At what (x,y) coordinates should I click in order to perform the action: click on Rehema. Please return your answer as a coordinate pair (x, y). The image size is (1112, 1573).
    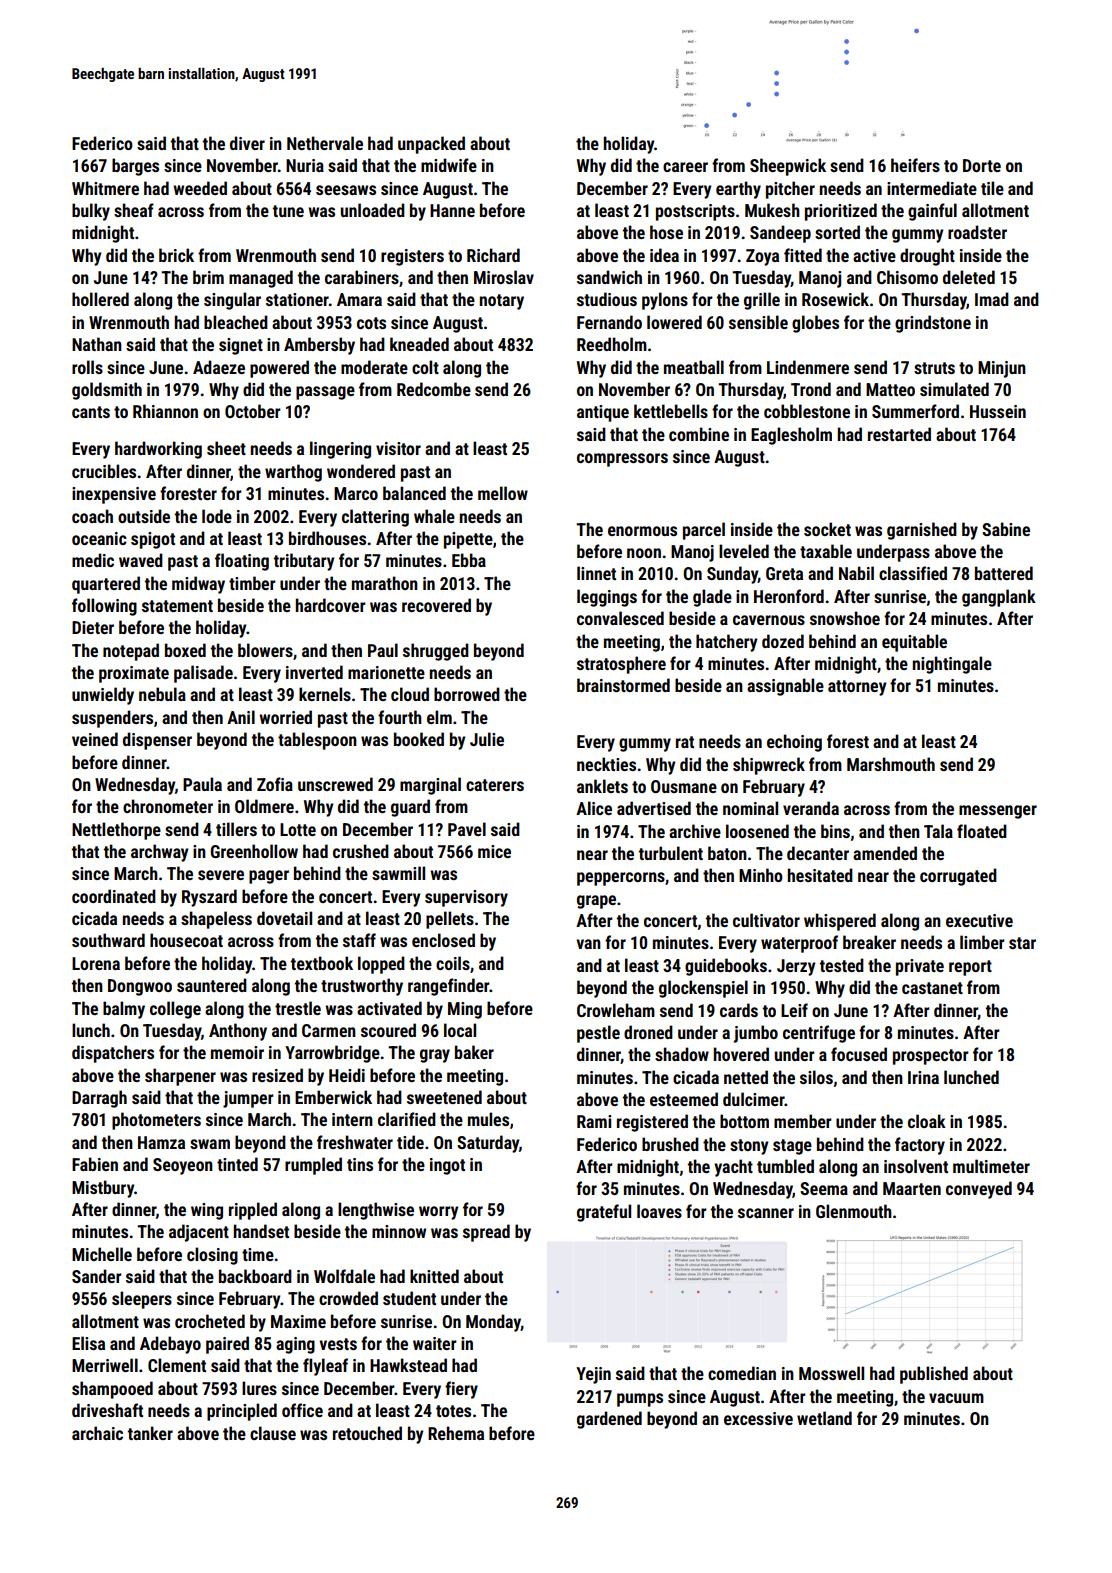
    Looking at the image, I should click on (456, 1433).
